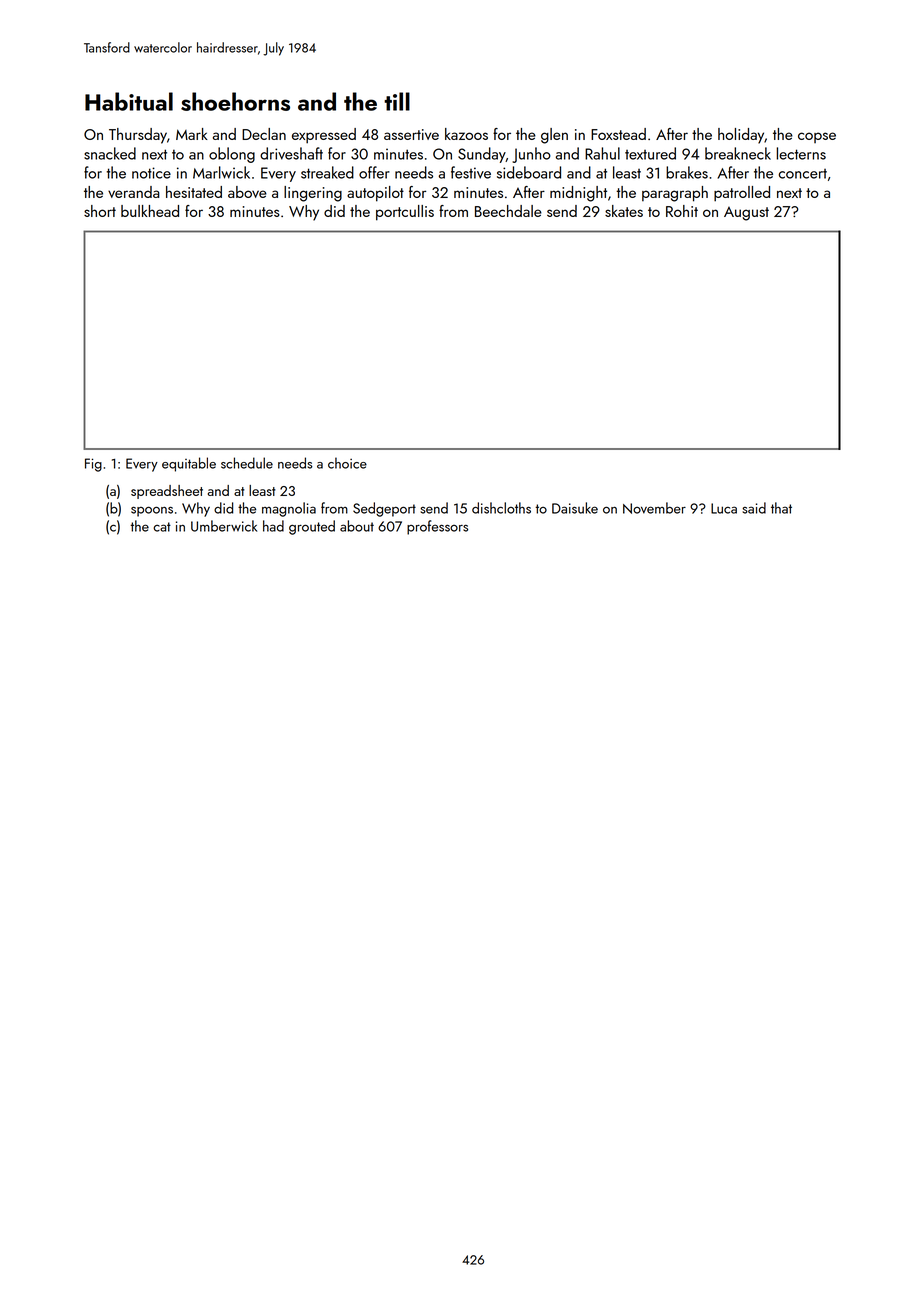 Image resolution: width=924 pixels, height=1308 pixels. I want to click on holiday, so click(741, 136).
